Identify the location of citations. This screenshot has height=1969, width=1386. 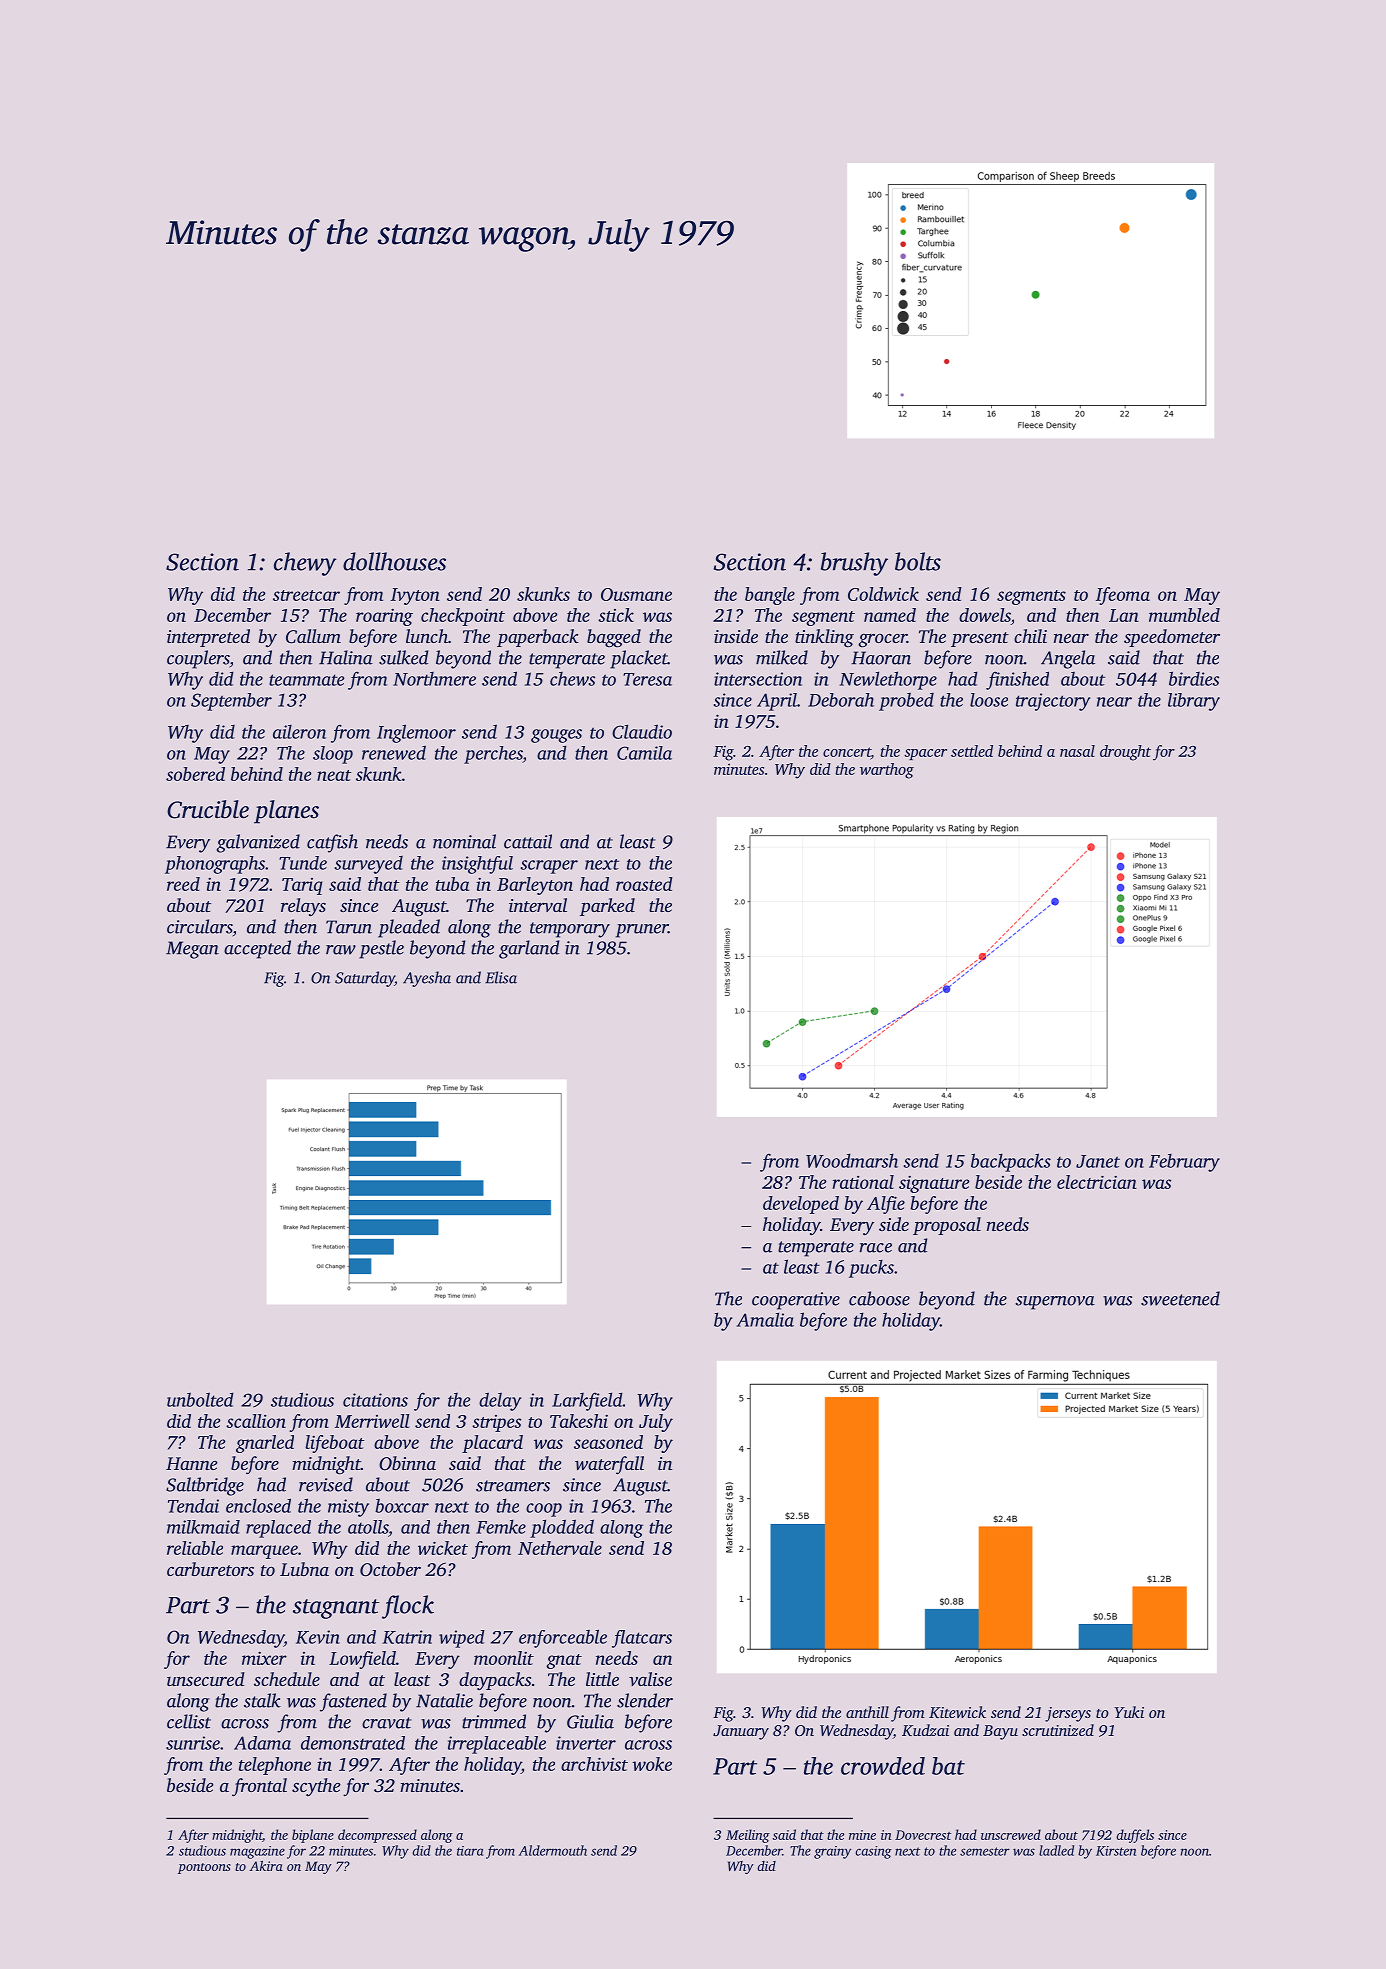
(375, 1400).
